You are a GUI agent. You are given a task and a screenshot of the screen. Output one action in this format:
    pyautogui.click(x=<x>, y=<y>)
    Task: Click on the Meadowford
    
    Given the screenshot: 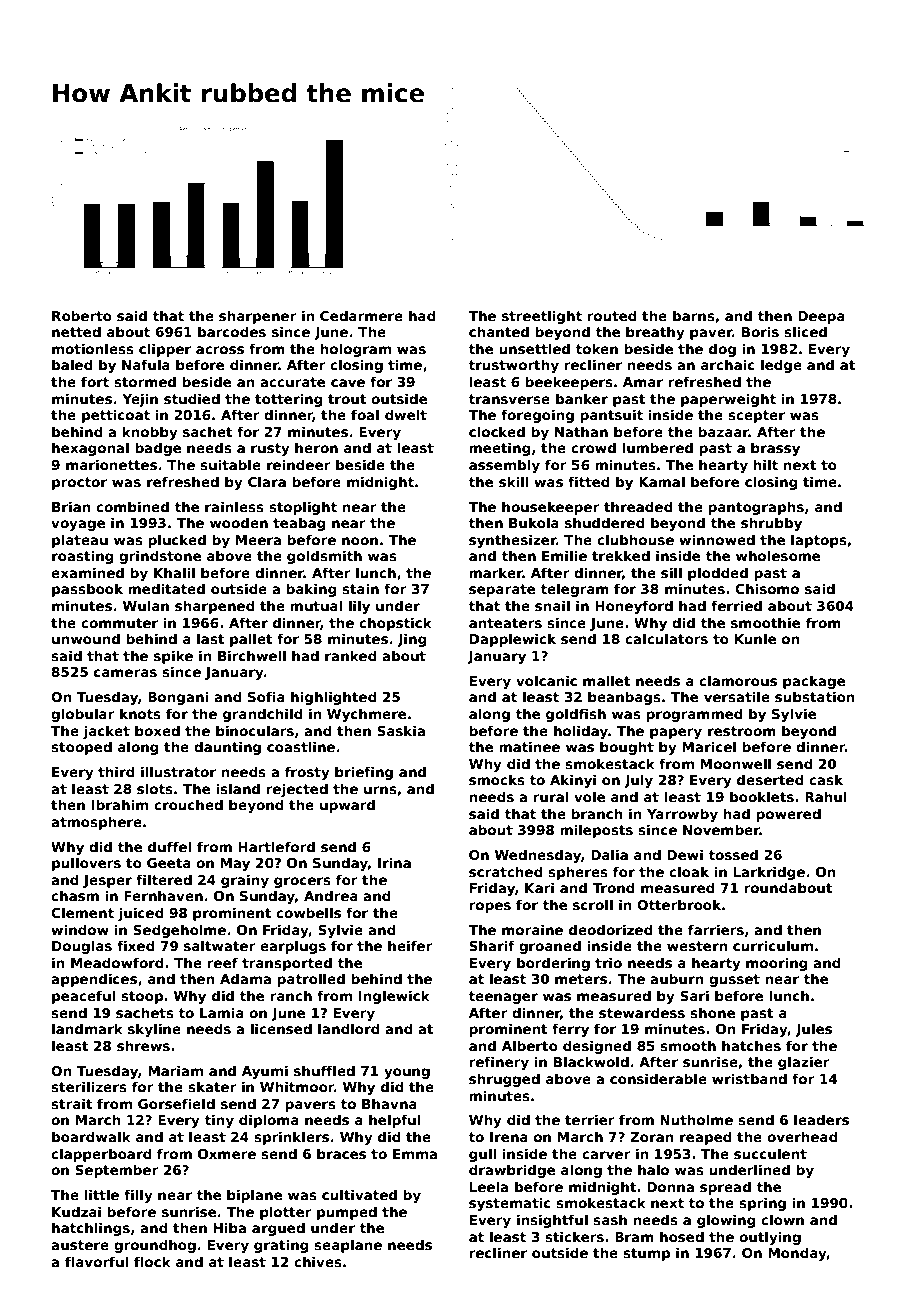 What is the action you would take?
    pyautogui.click(x=117, y=962)
